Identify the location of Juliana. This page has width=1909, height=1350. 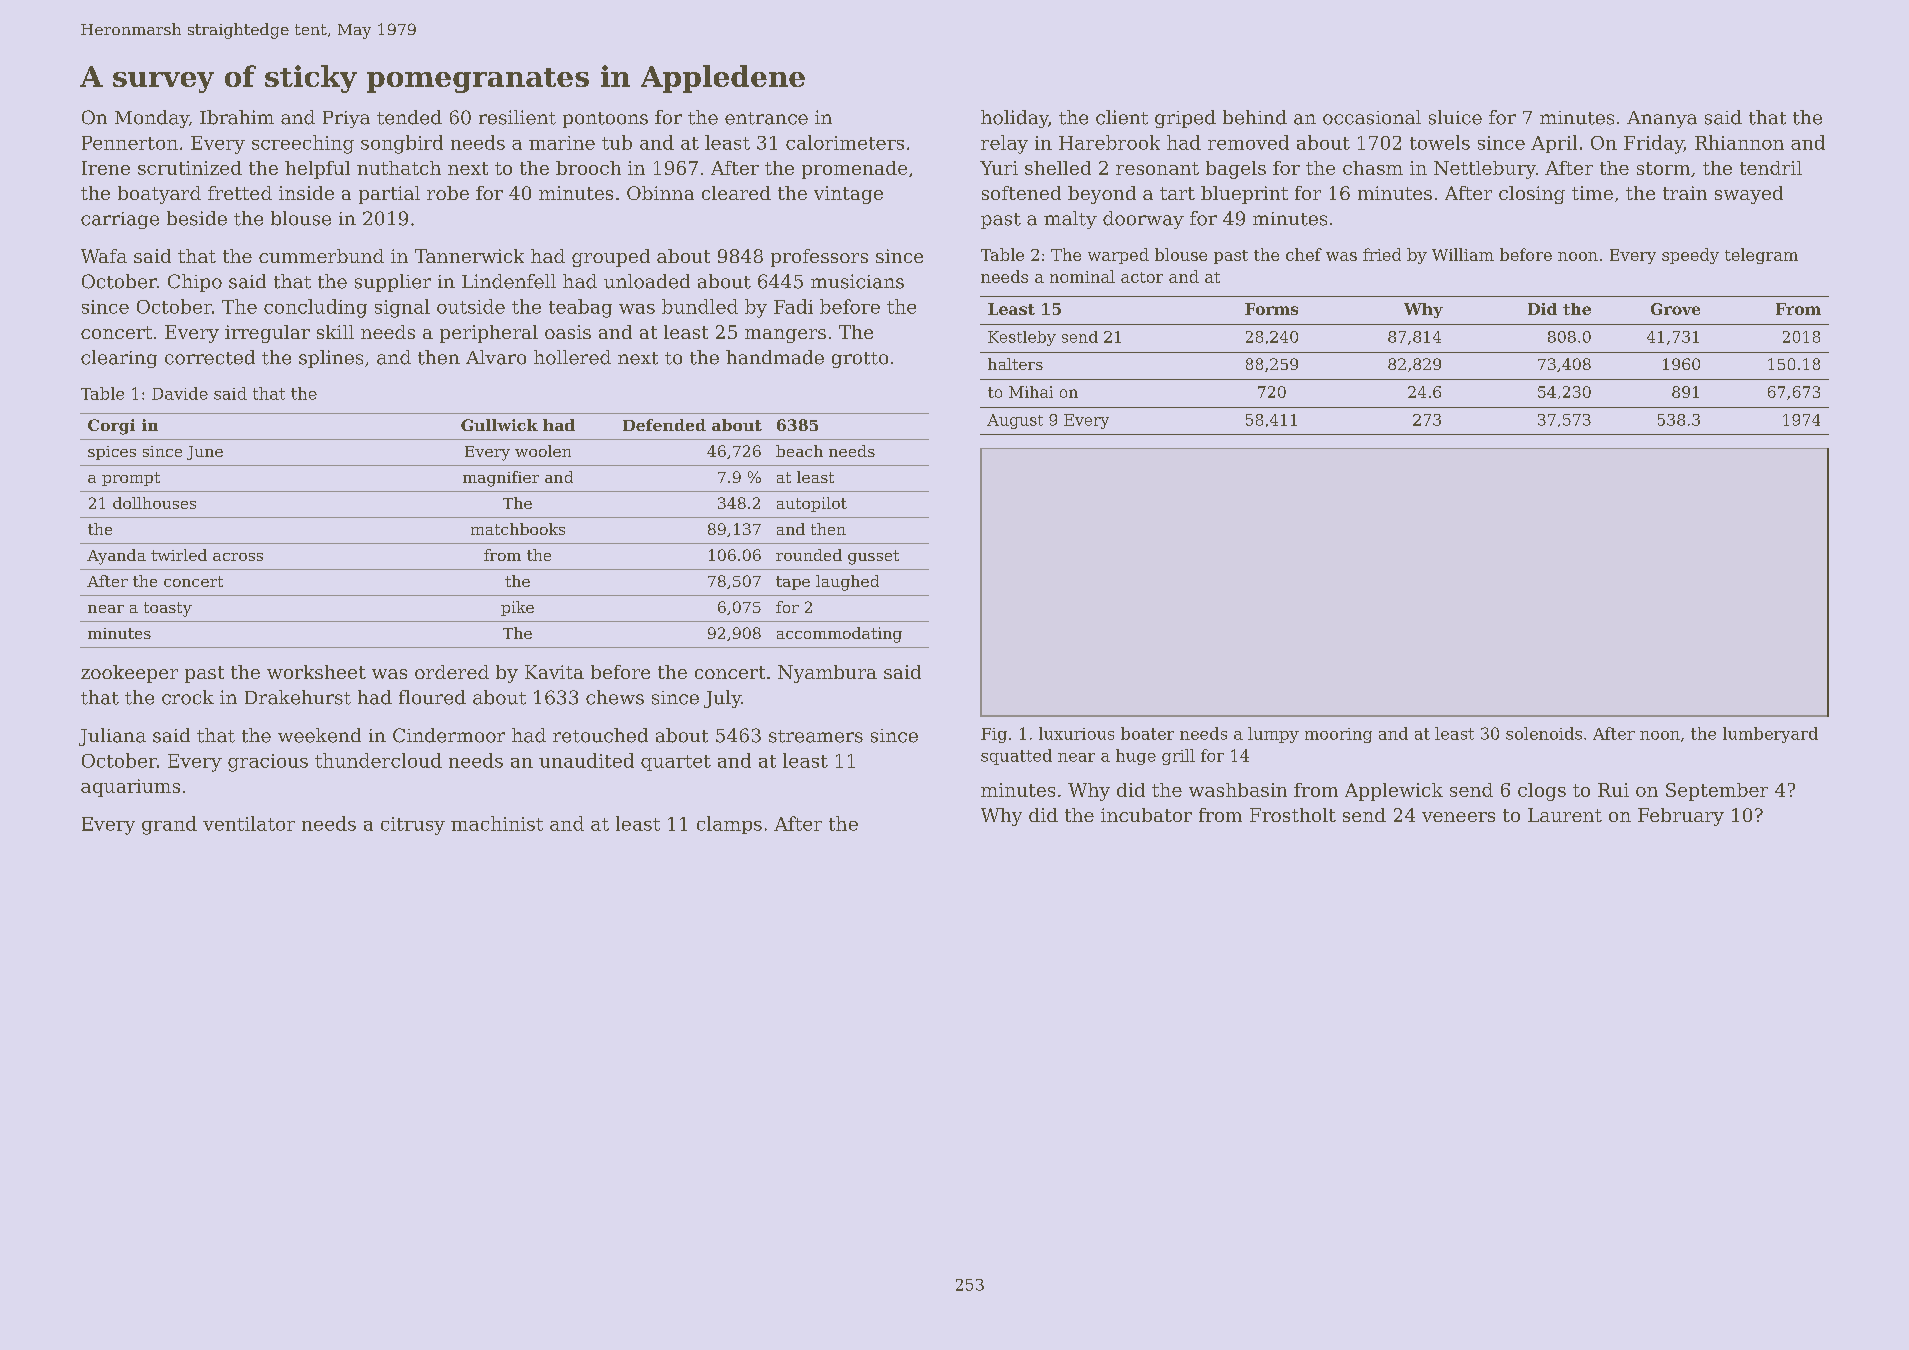
(112, 737).
